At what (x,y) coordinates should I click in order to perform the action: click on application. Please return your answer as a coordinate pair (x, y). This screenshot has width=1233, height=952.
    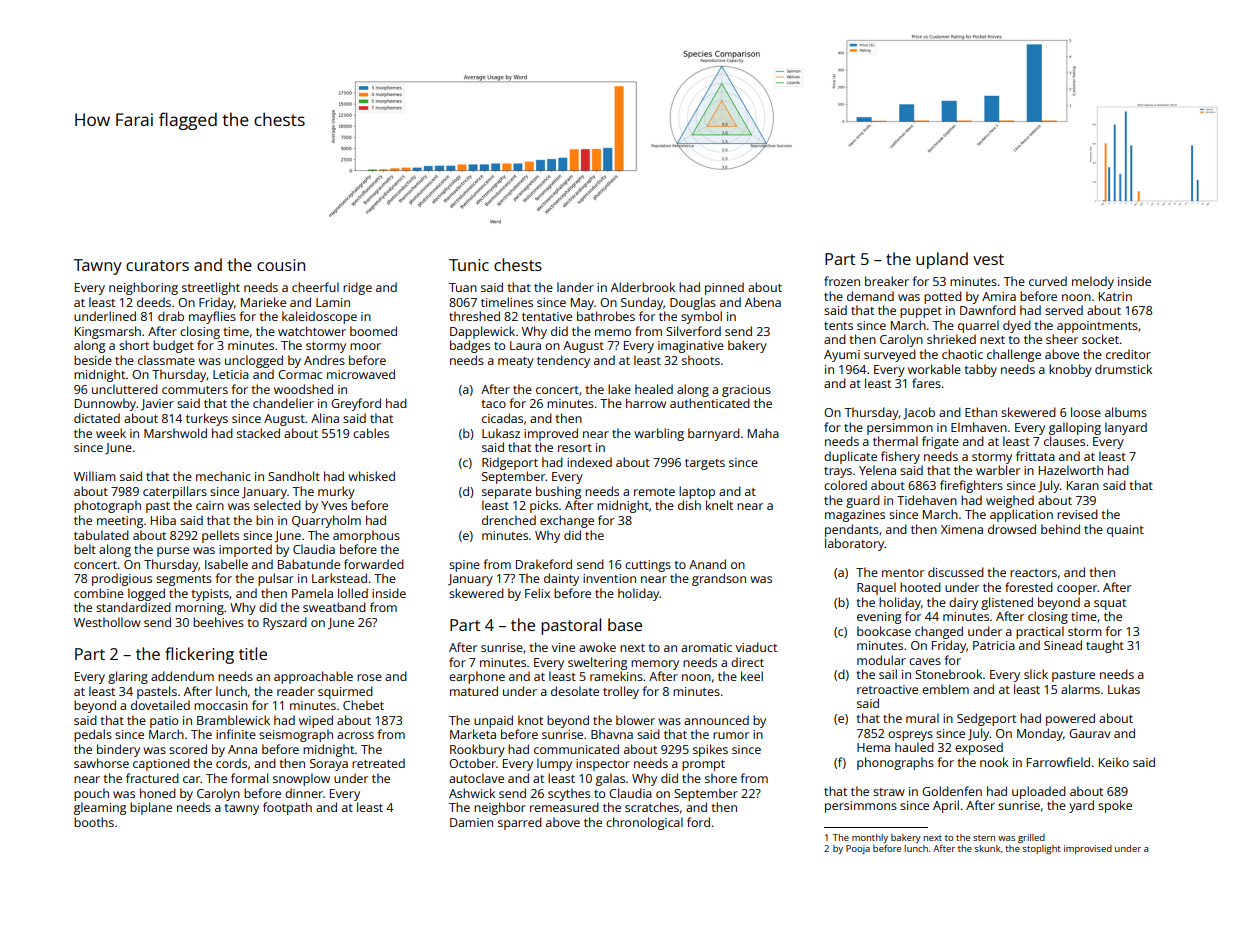
    Looking at the image, I should click on (1021, 515).
